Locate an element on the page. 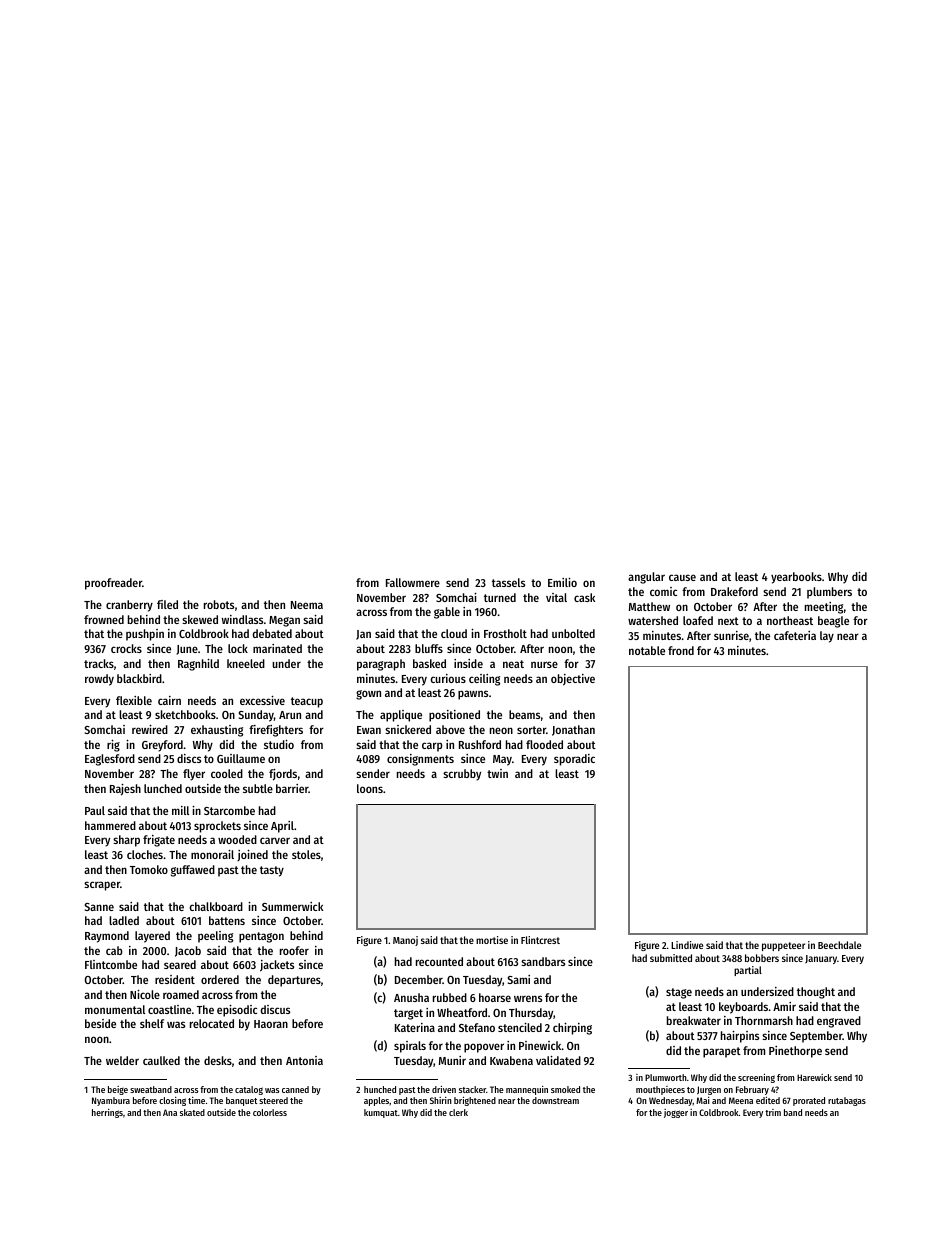  Ragnhild is located at coordinates (198, 665).
